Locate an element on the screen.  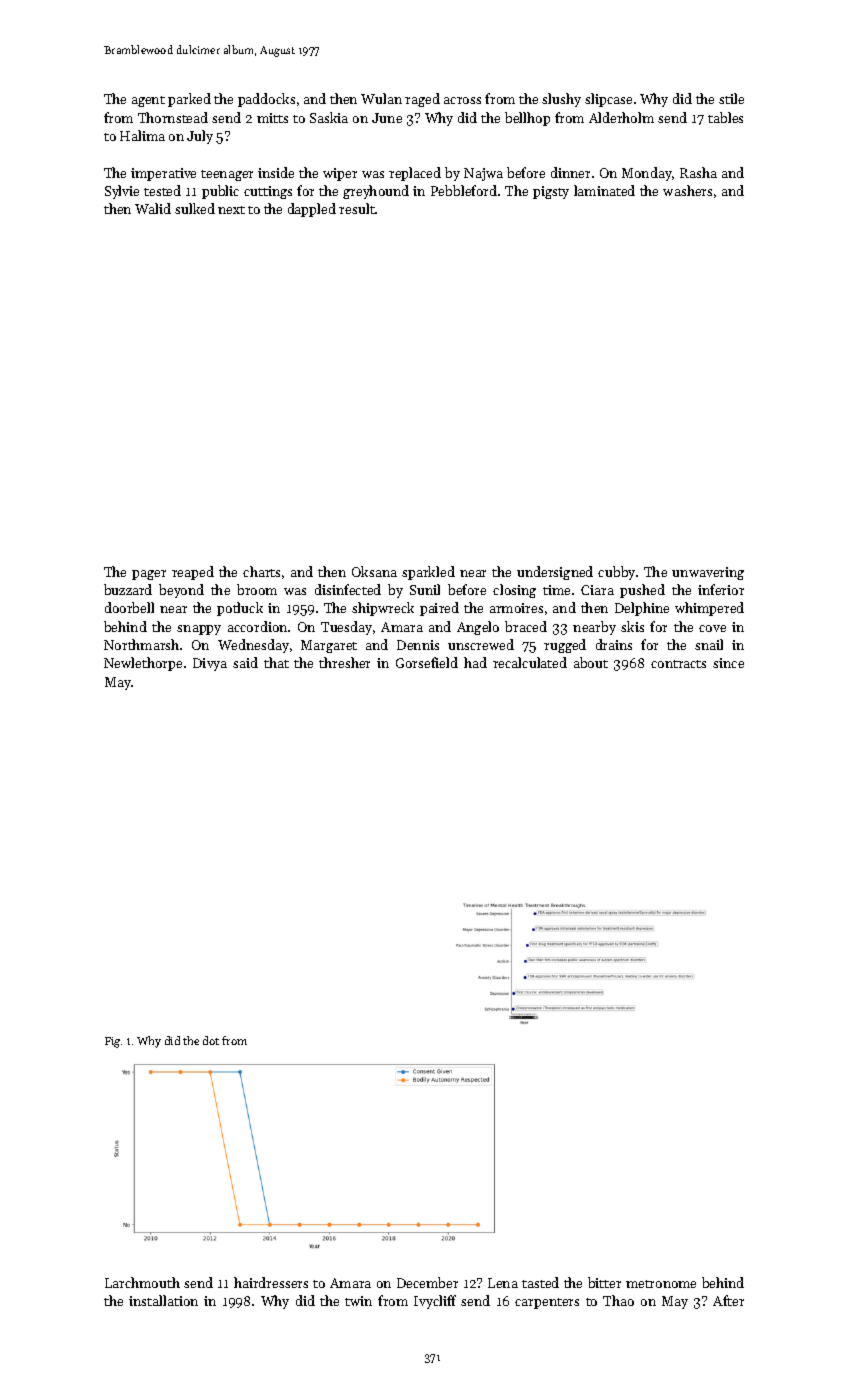
metronome is located at coordinates (661, 1284).
